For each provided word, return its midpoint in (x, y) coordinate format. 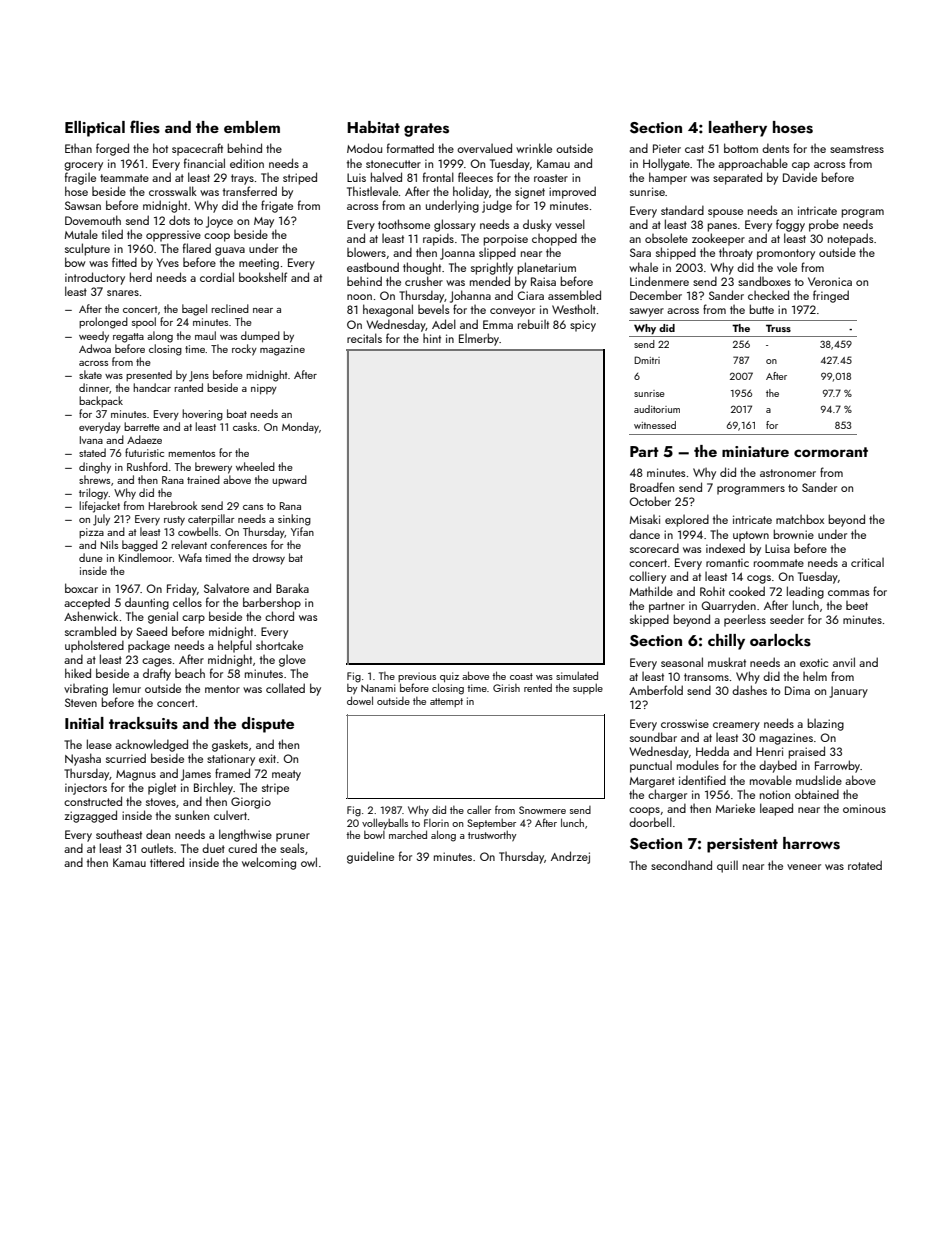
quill (727, 866)
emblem (252, 127)
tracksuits (143, 723)
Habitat (373, 127)
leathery (738, 129)
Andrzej (570, 857)
